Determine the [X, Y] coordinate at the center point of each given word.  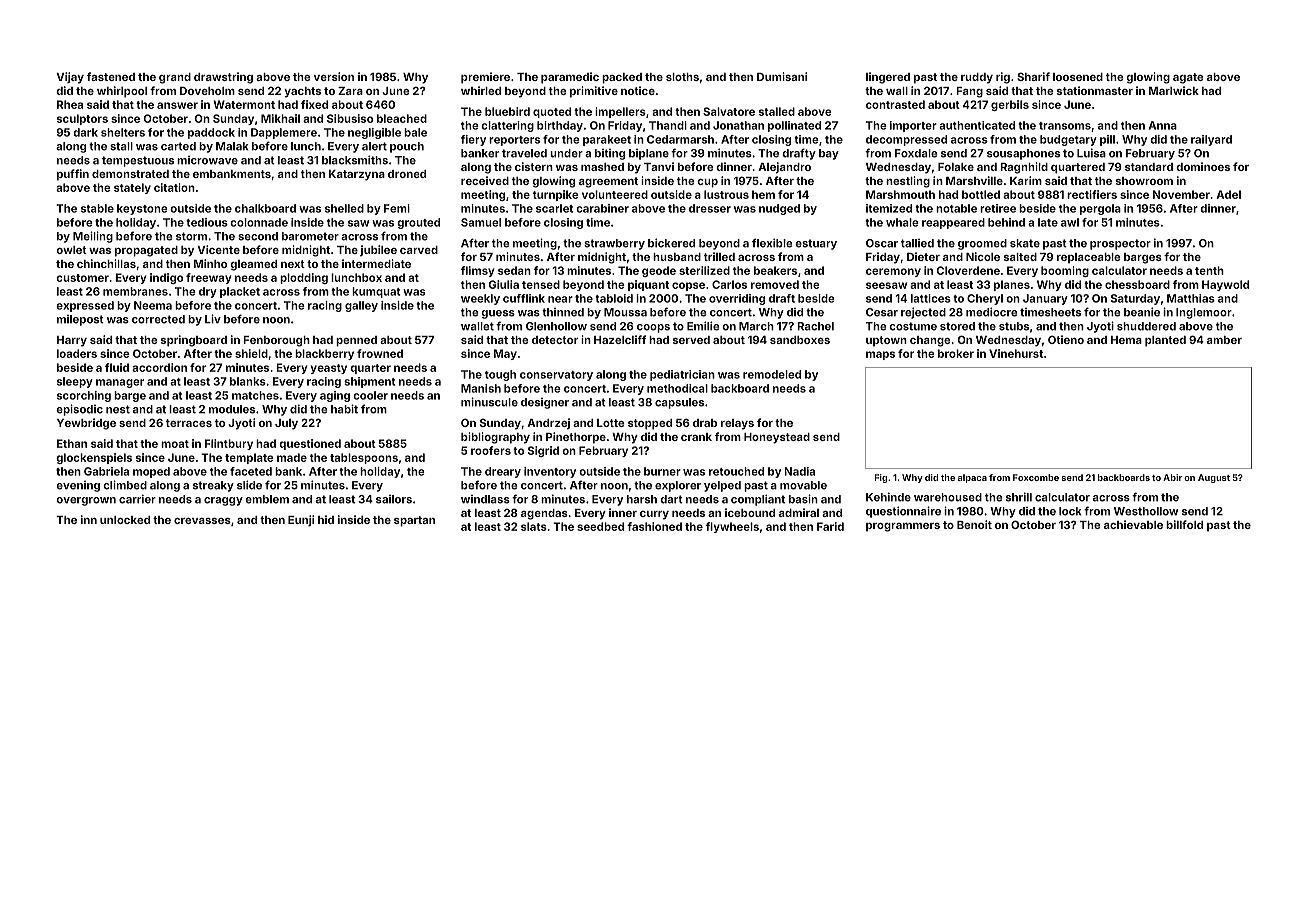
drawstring [223, 78]
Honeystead [777, 438]
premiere [485, 78]
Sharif [1033, 76]
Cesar [882, 312]
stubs [1014, 326]
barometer [310, 236]
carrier [137, 499]
